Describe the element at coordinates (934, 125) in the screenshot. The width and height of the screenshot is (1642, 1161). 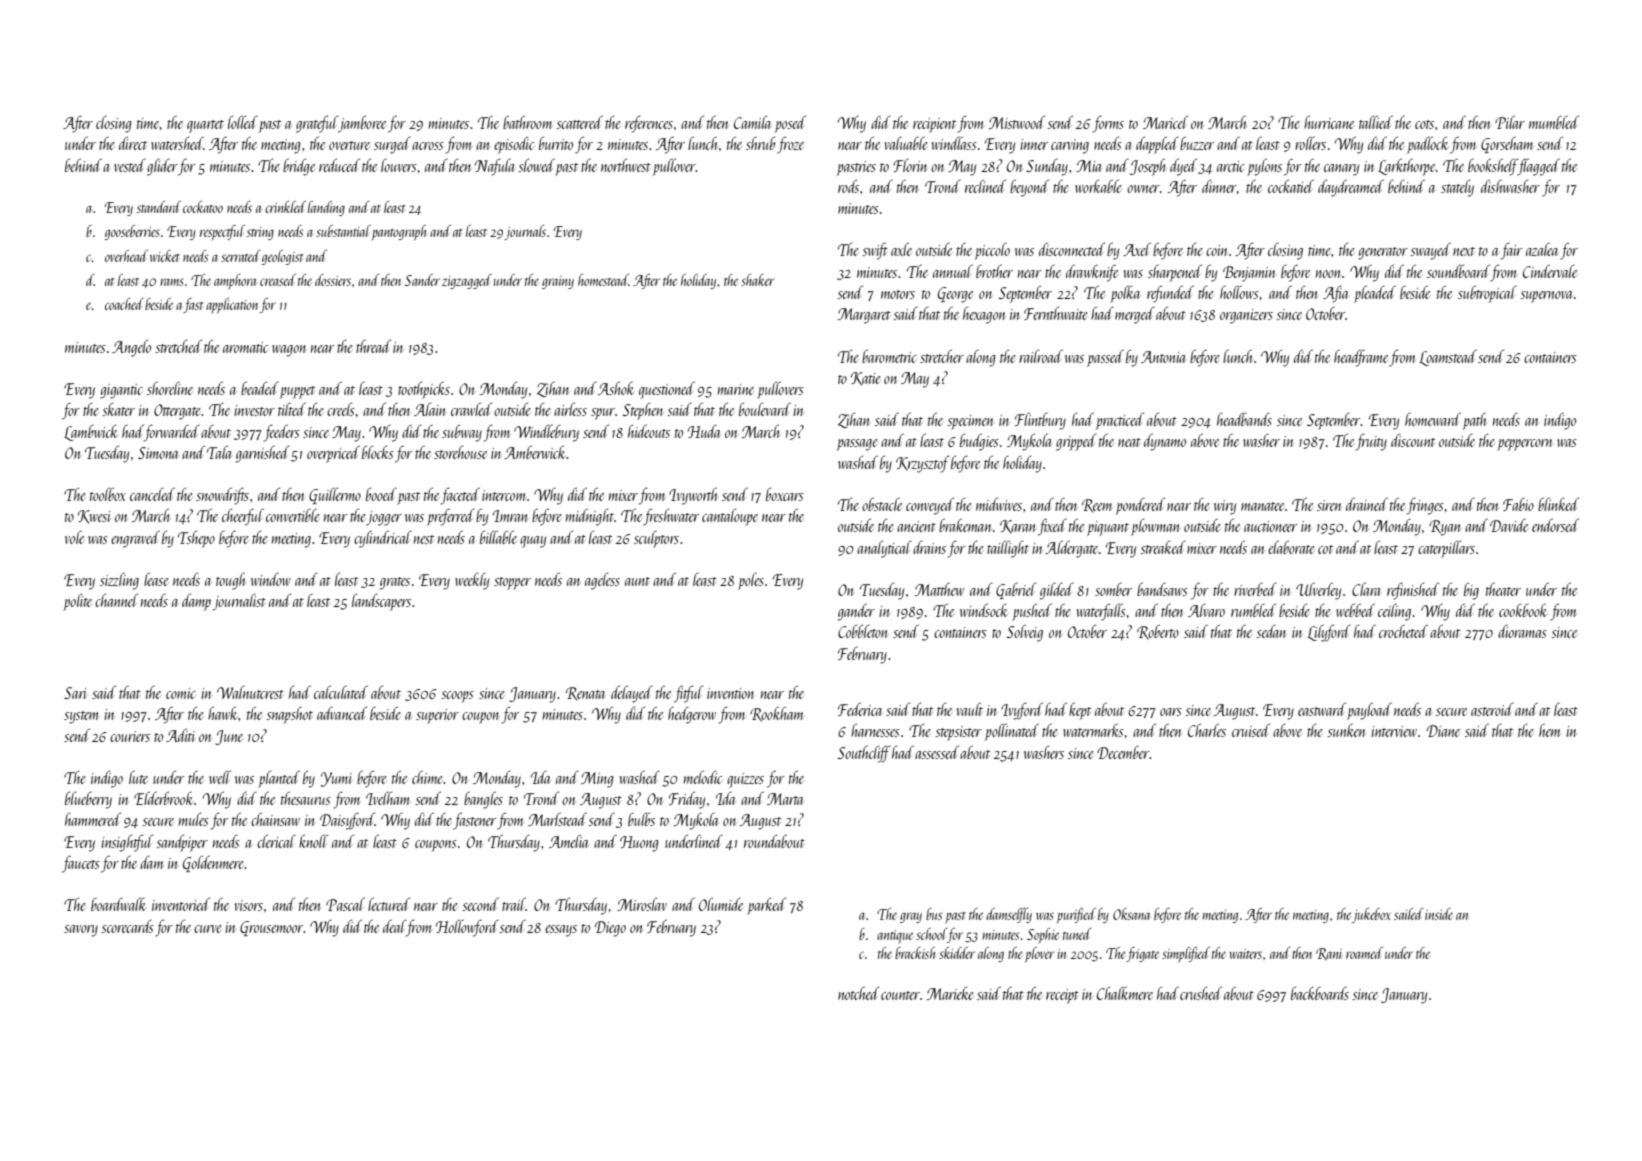
I see `recipient` at that location.
